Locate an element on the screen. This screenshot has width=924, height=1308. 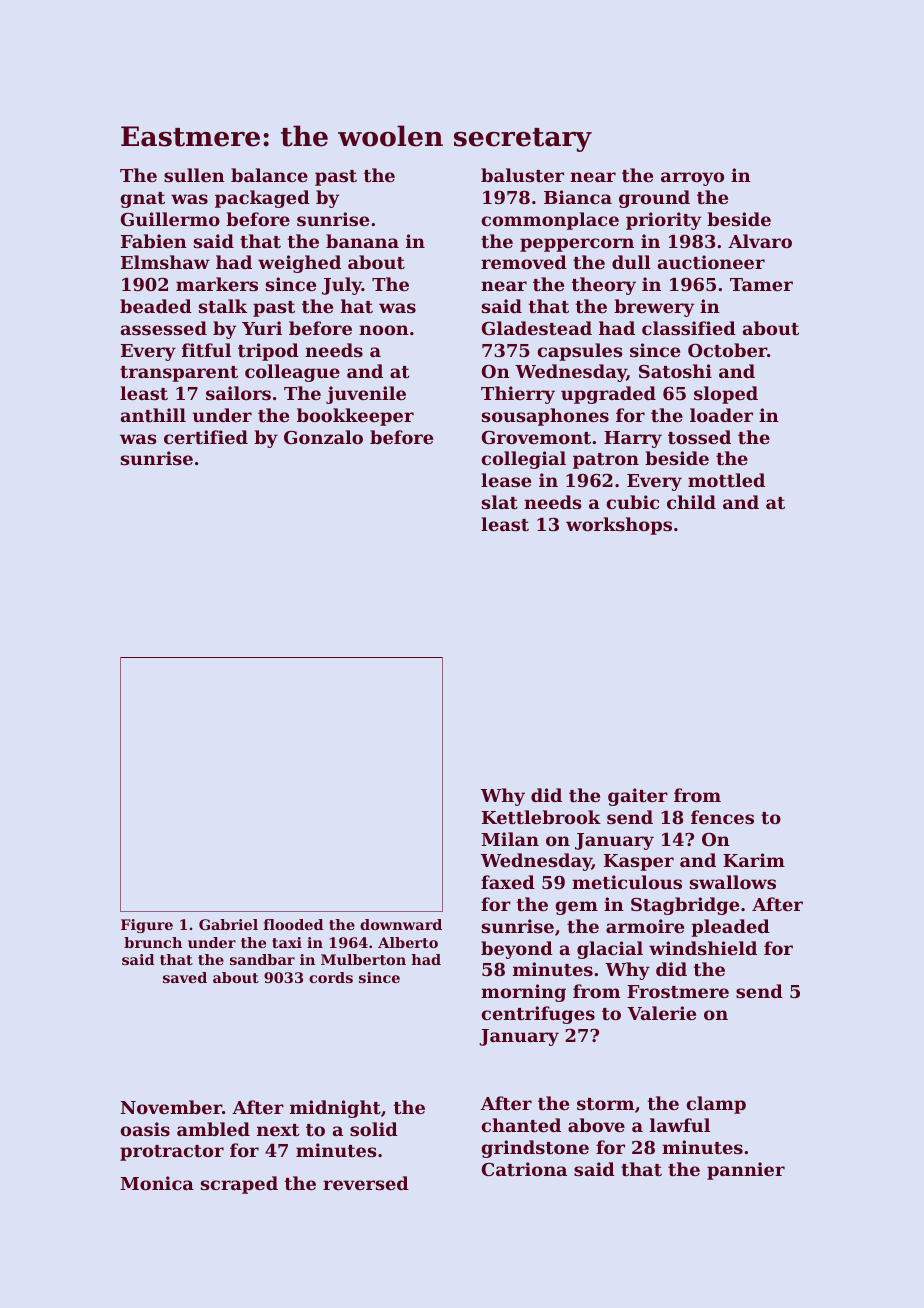
certified is located at coordinates (206, 437).
